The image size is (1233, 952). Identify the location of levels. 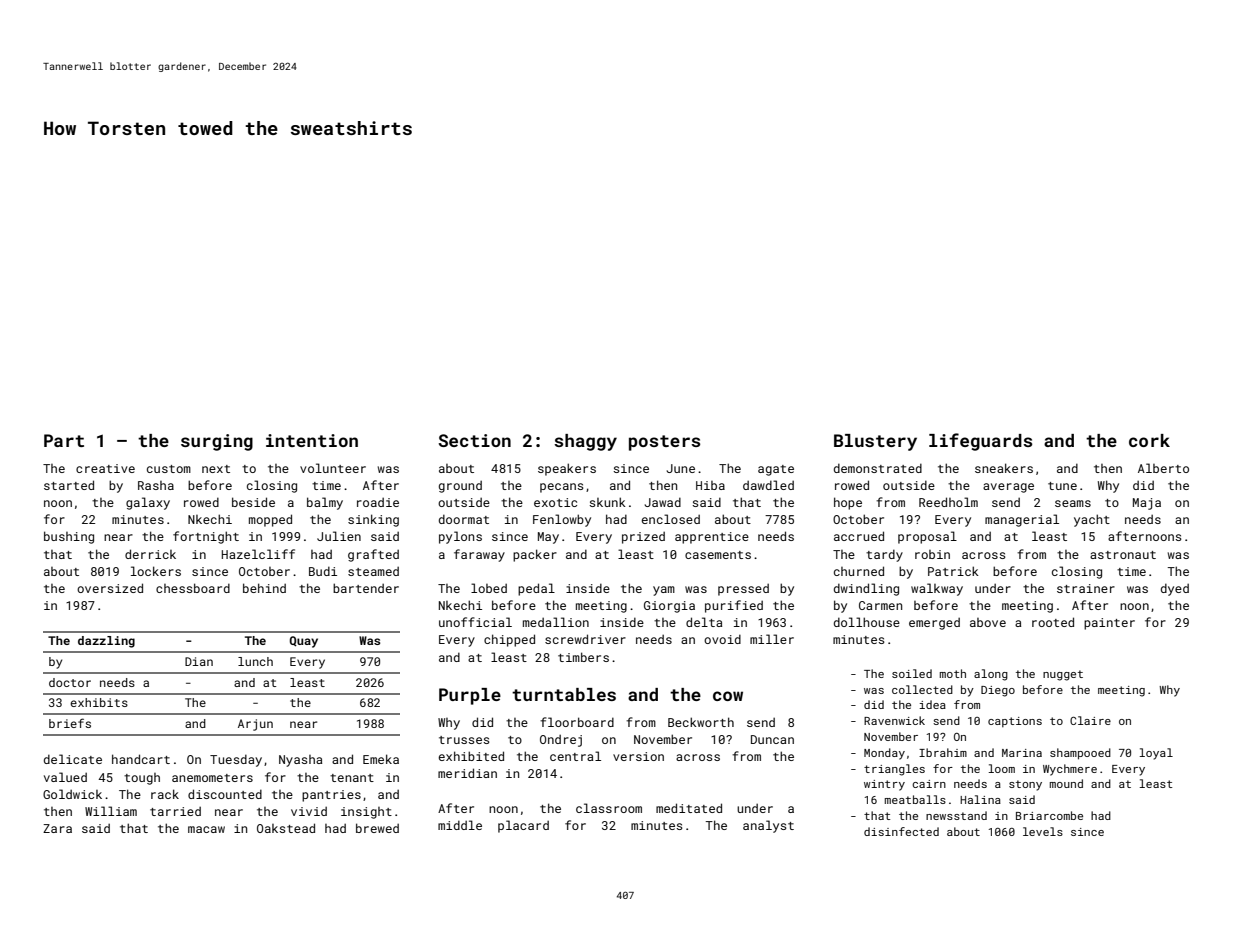
(1043, 831).
